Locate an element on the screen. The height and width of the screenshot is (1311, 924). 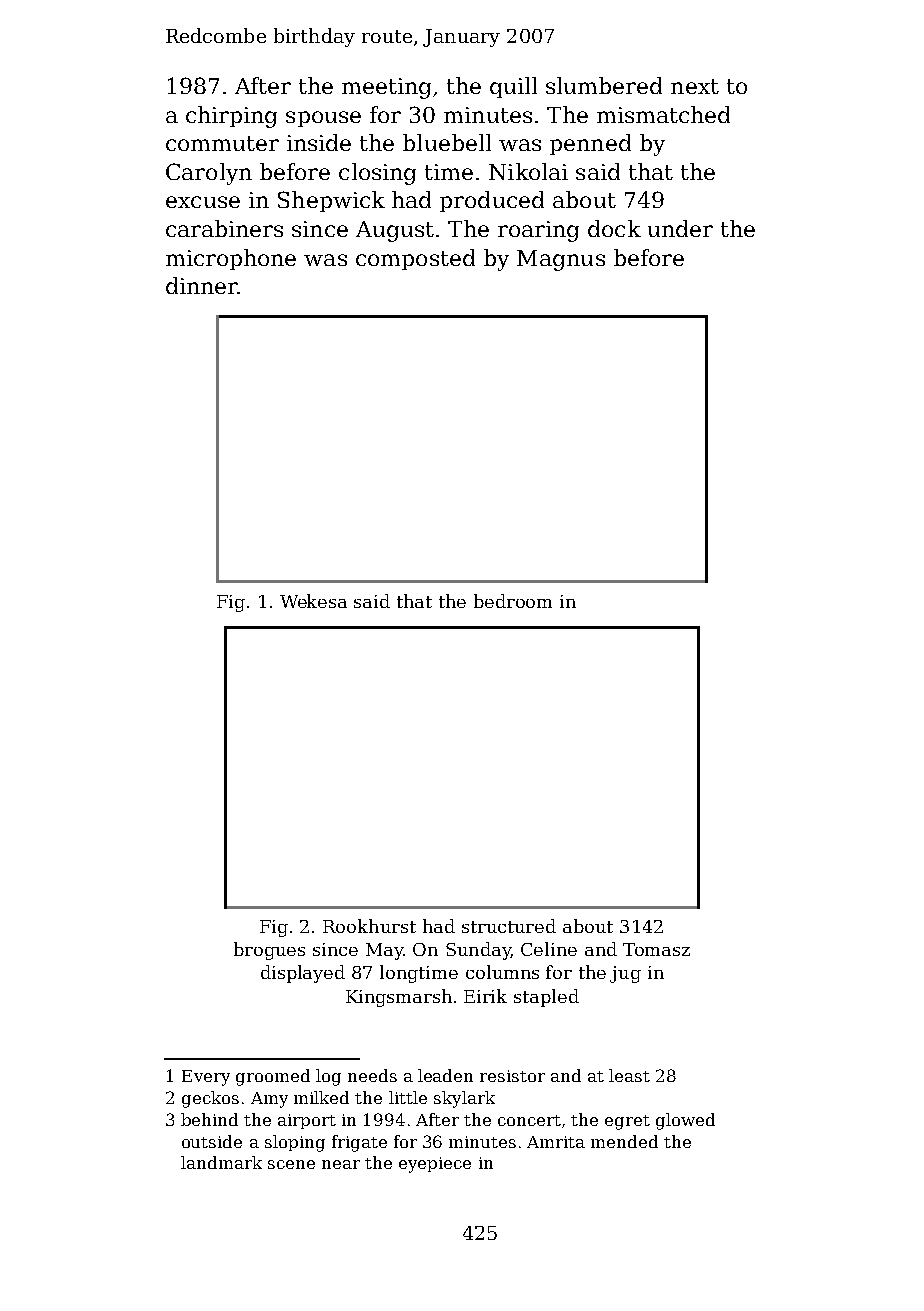
Wekesa is located at coordinates (313, 601).
